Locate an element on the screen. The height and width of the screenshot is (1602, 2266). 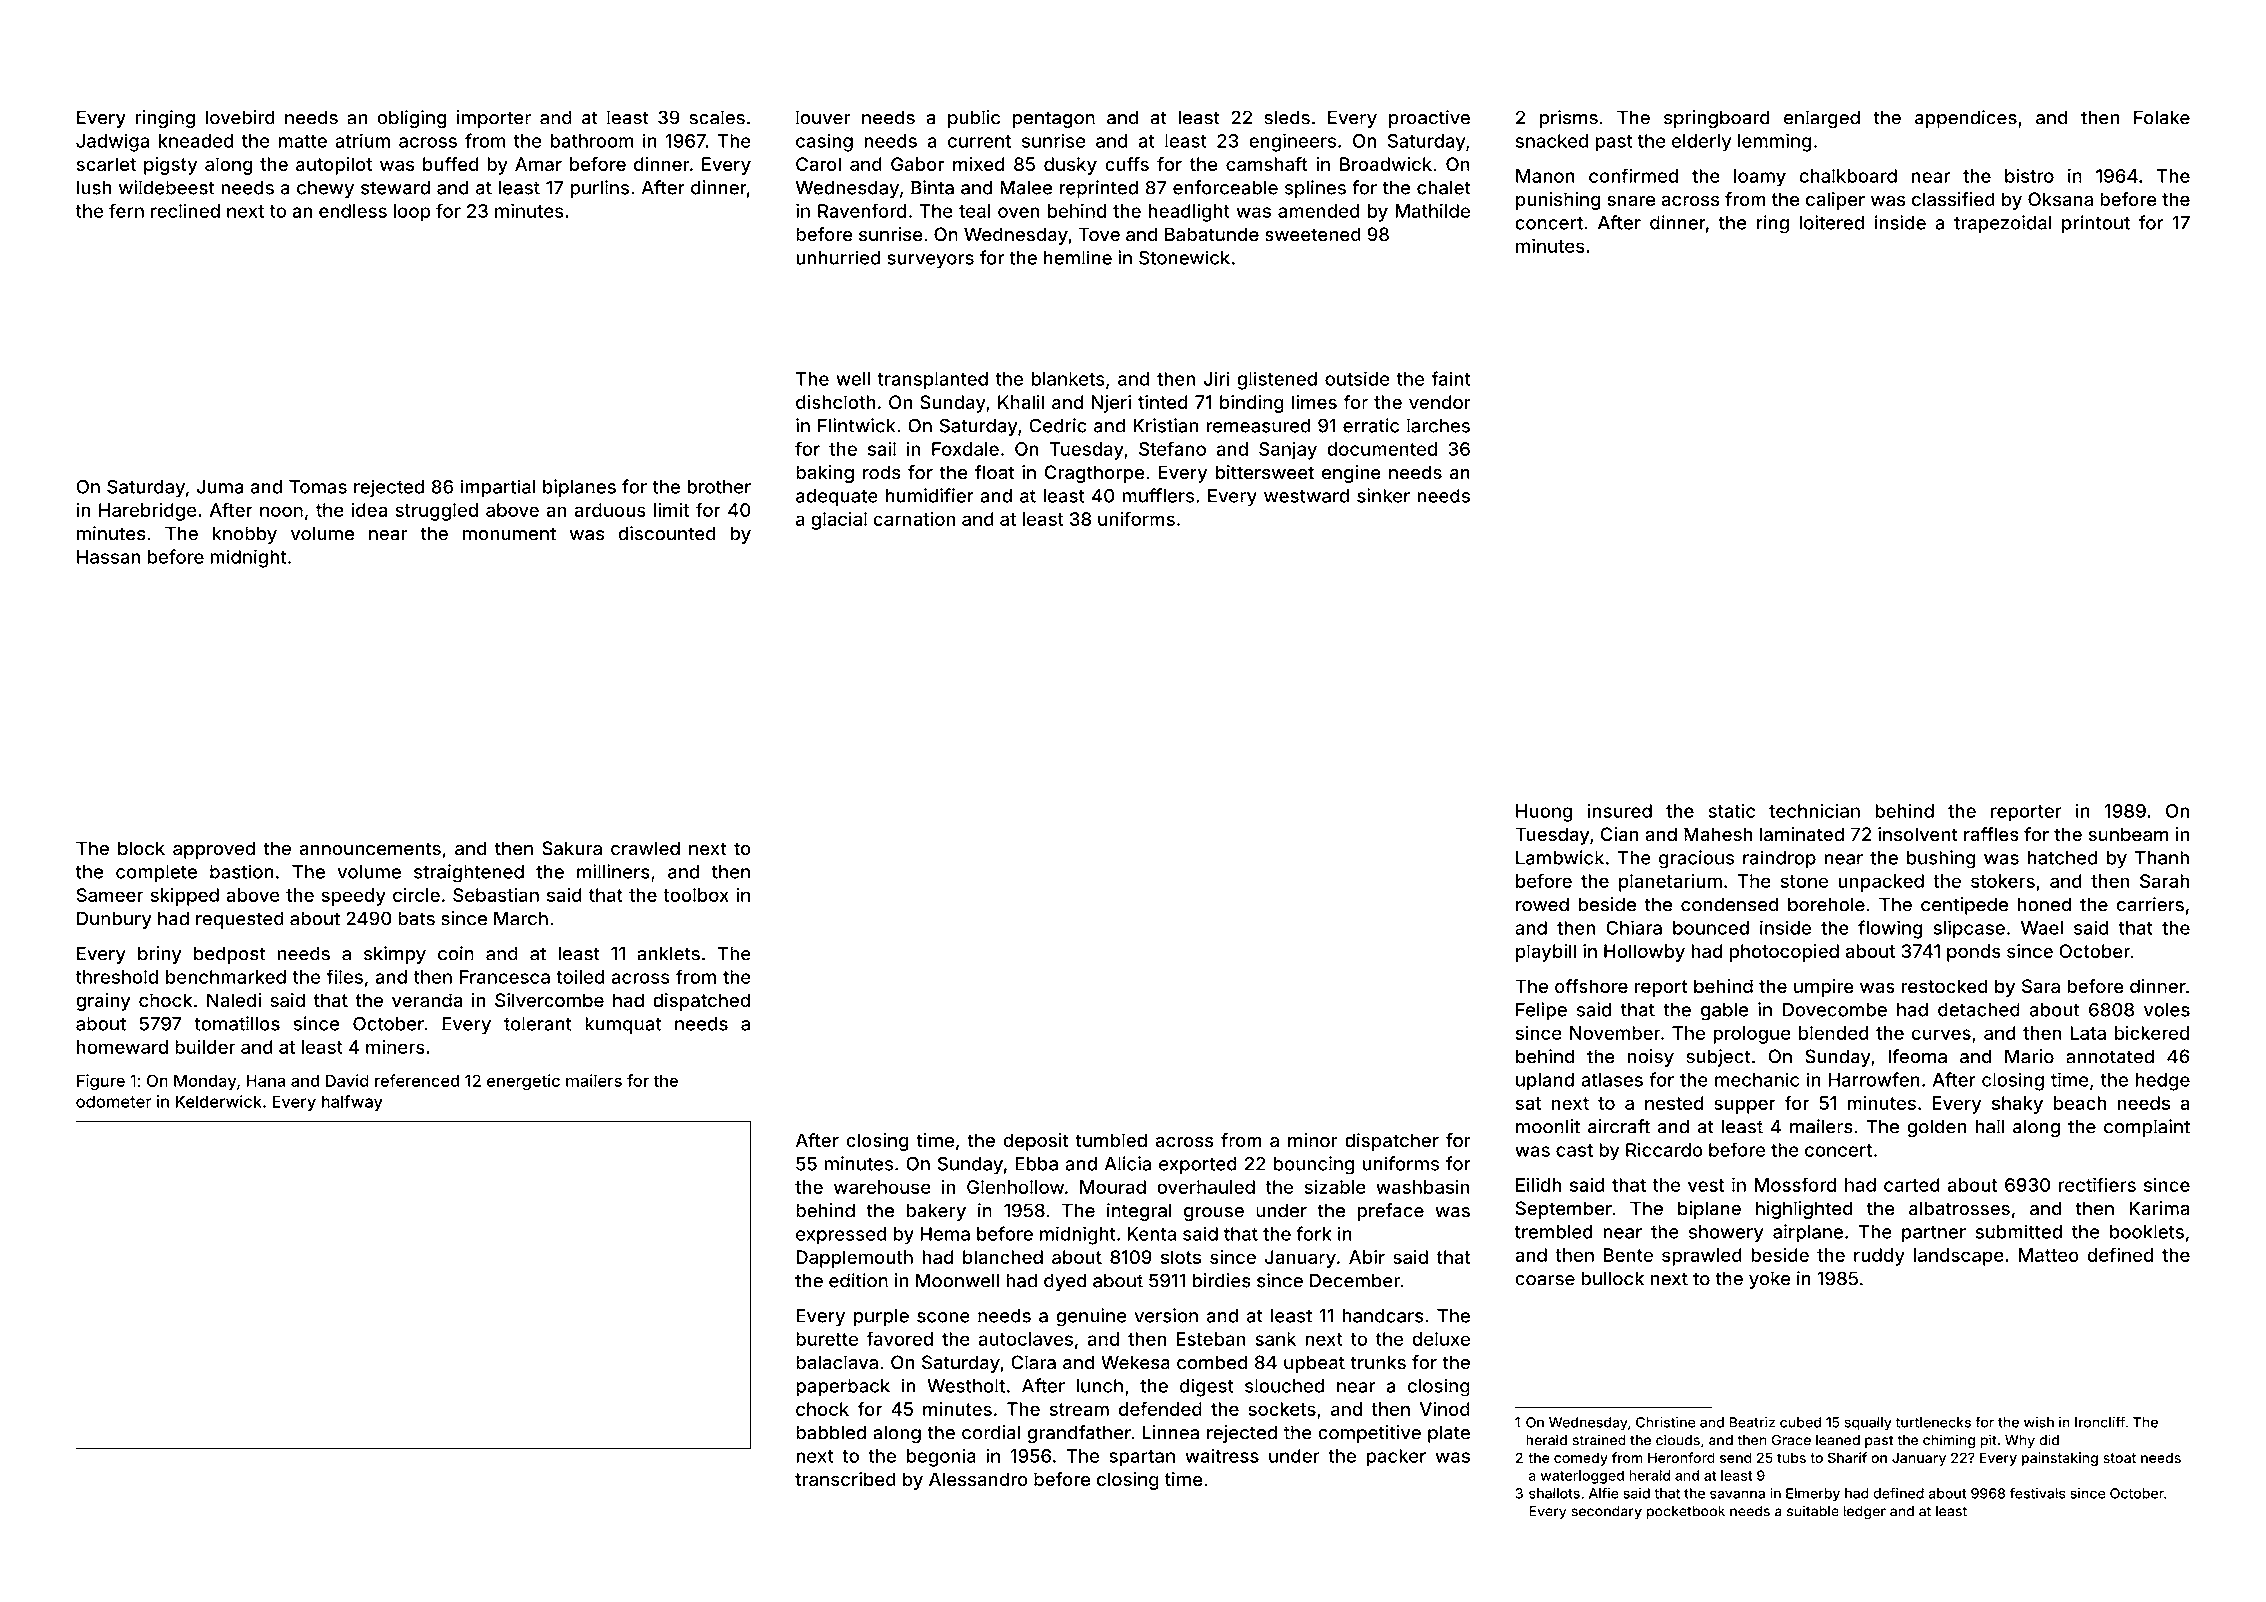
raffles is located at coordinates (1991, 834).
